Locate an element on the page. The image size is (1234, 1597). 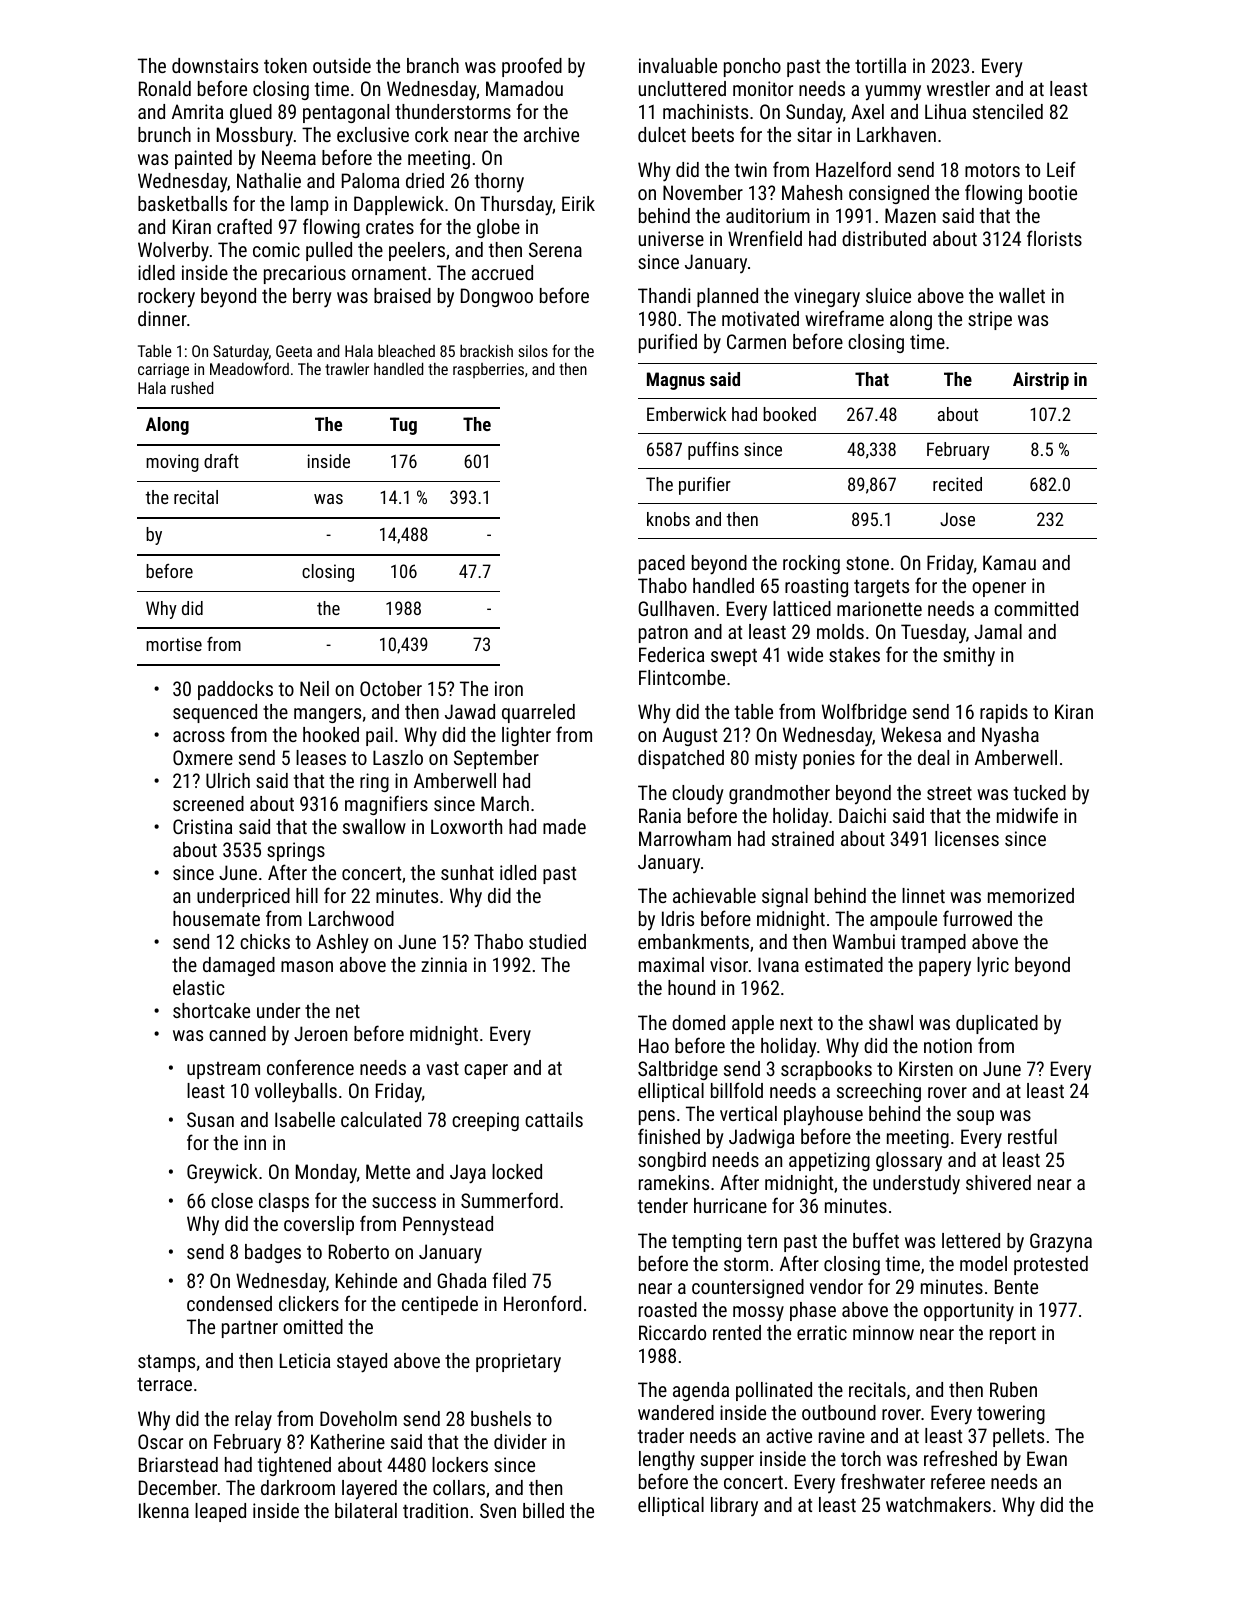
stripe is located at coordinates (990, 320).
